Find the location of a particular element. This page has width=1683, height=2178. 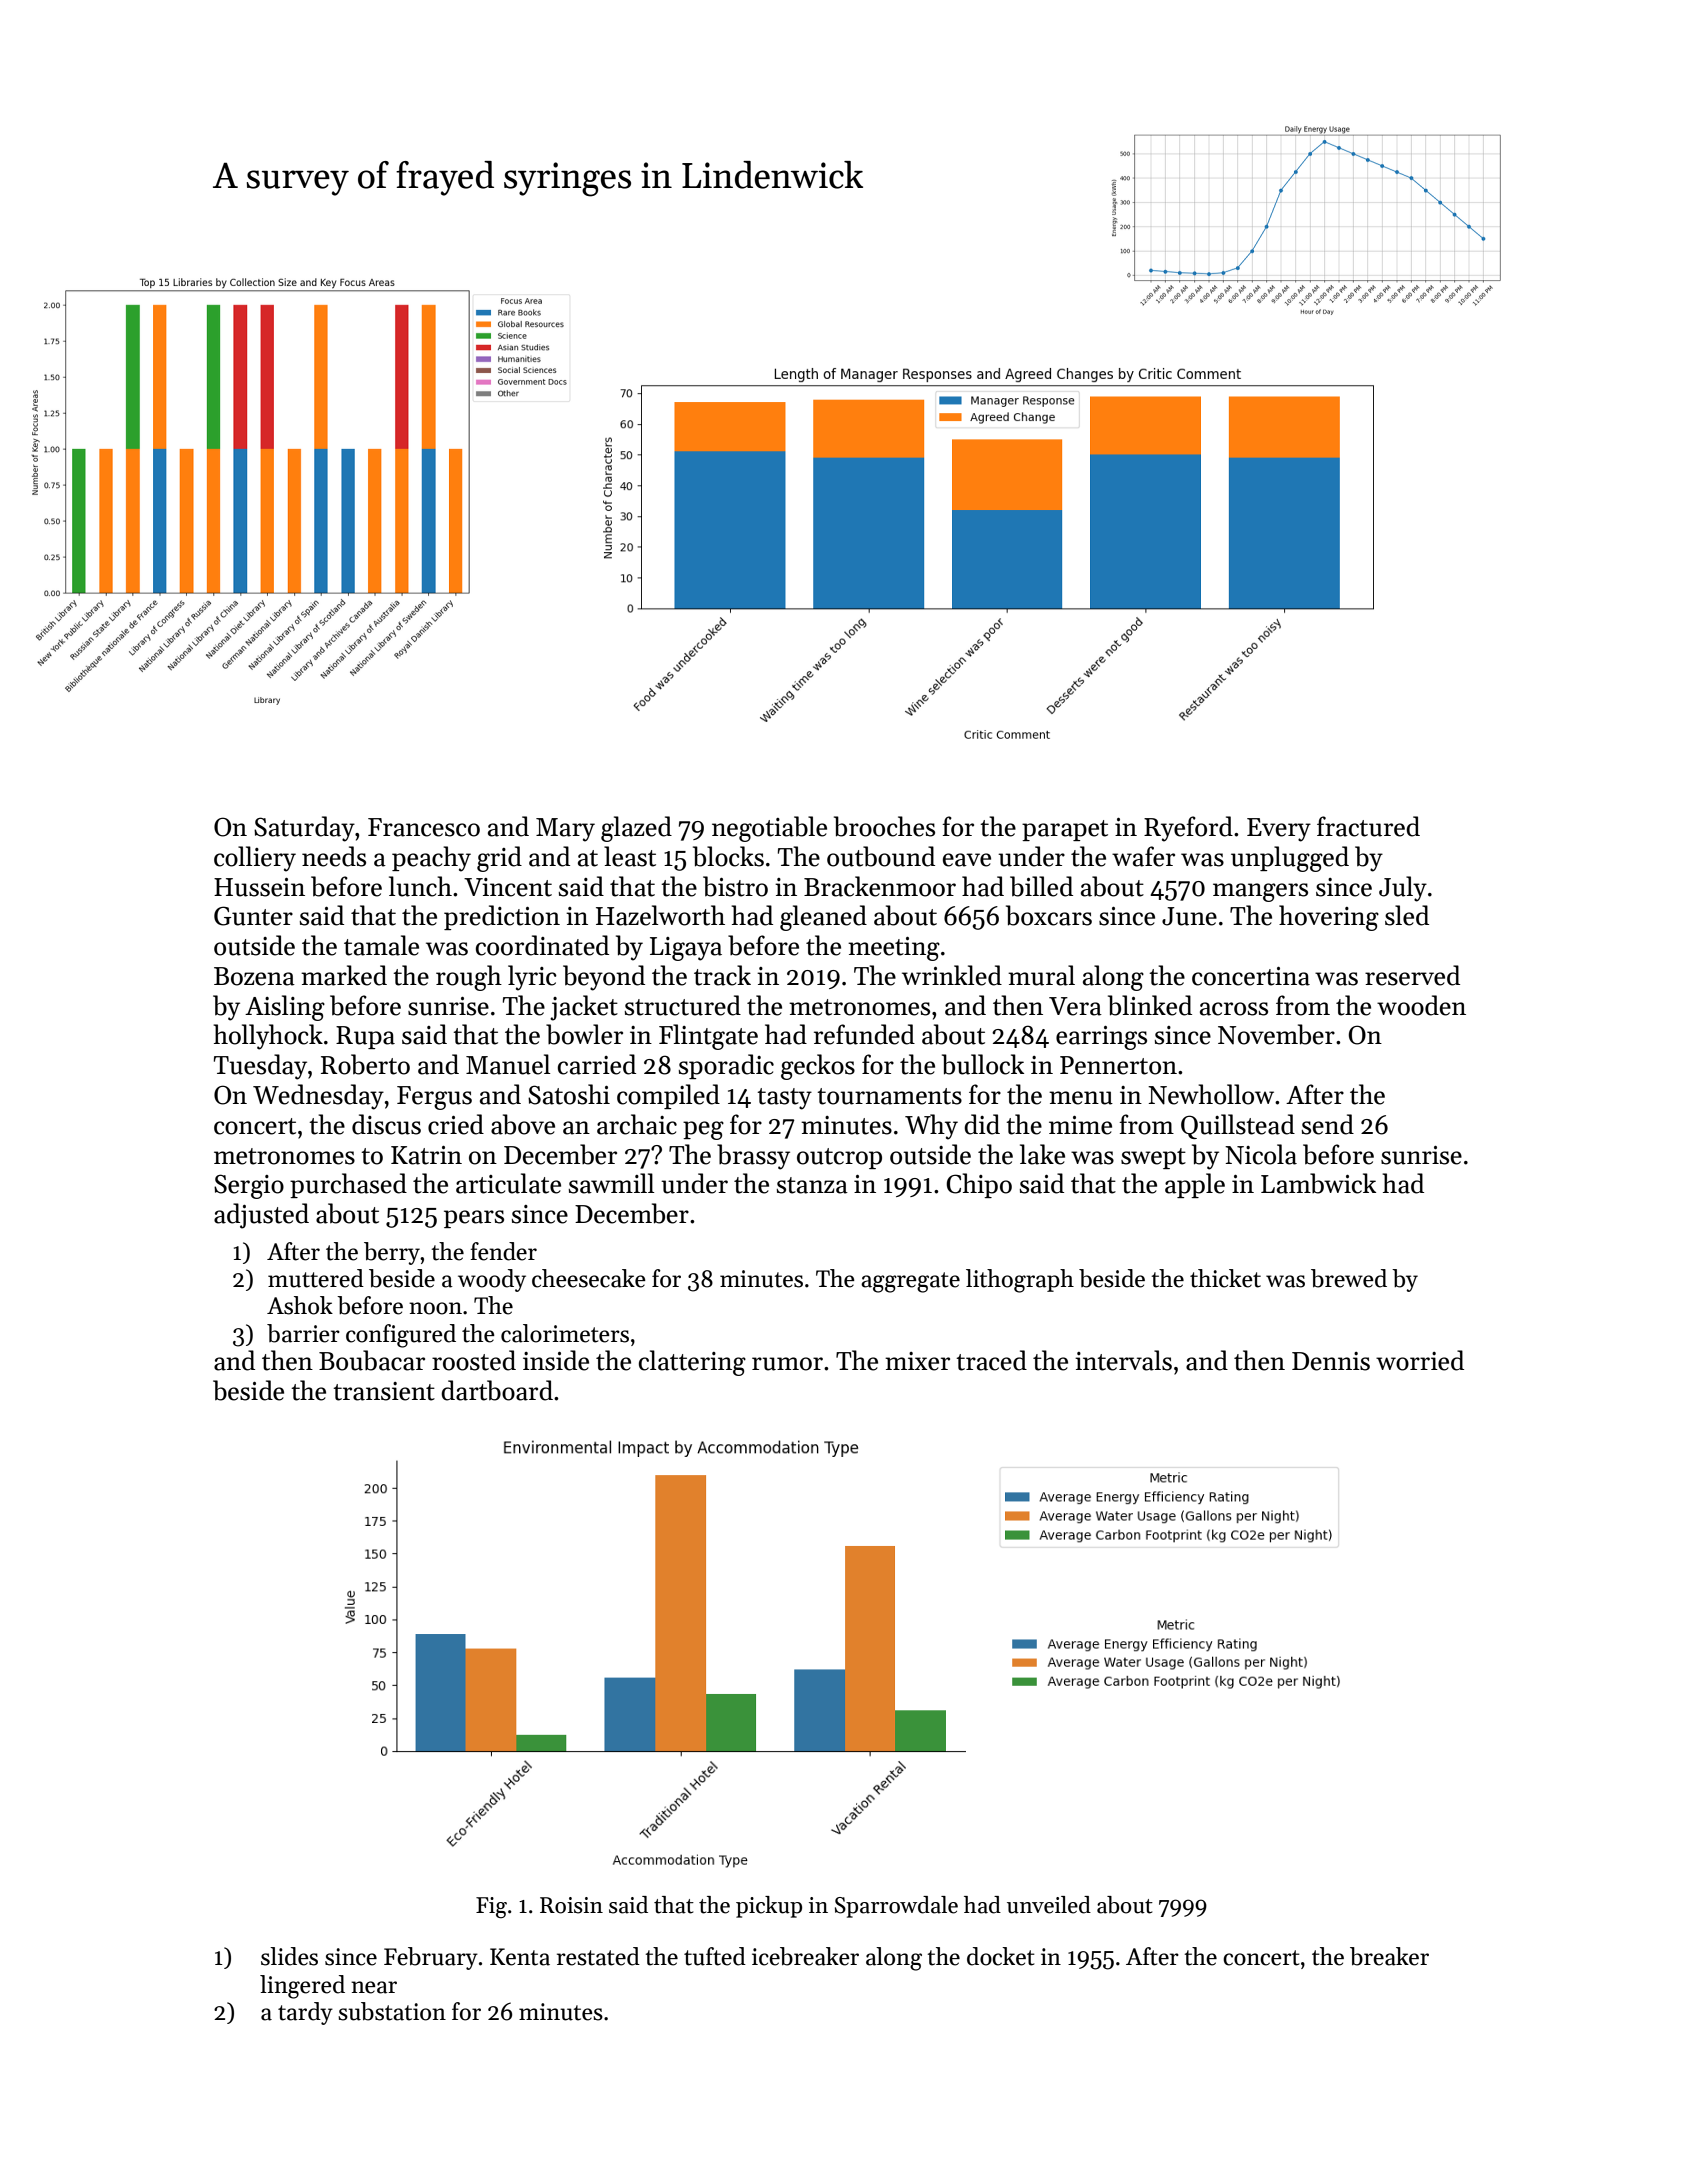

mural is located at coordinates (1041, 975).
